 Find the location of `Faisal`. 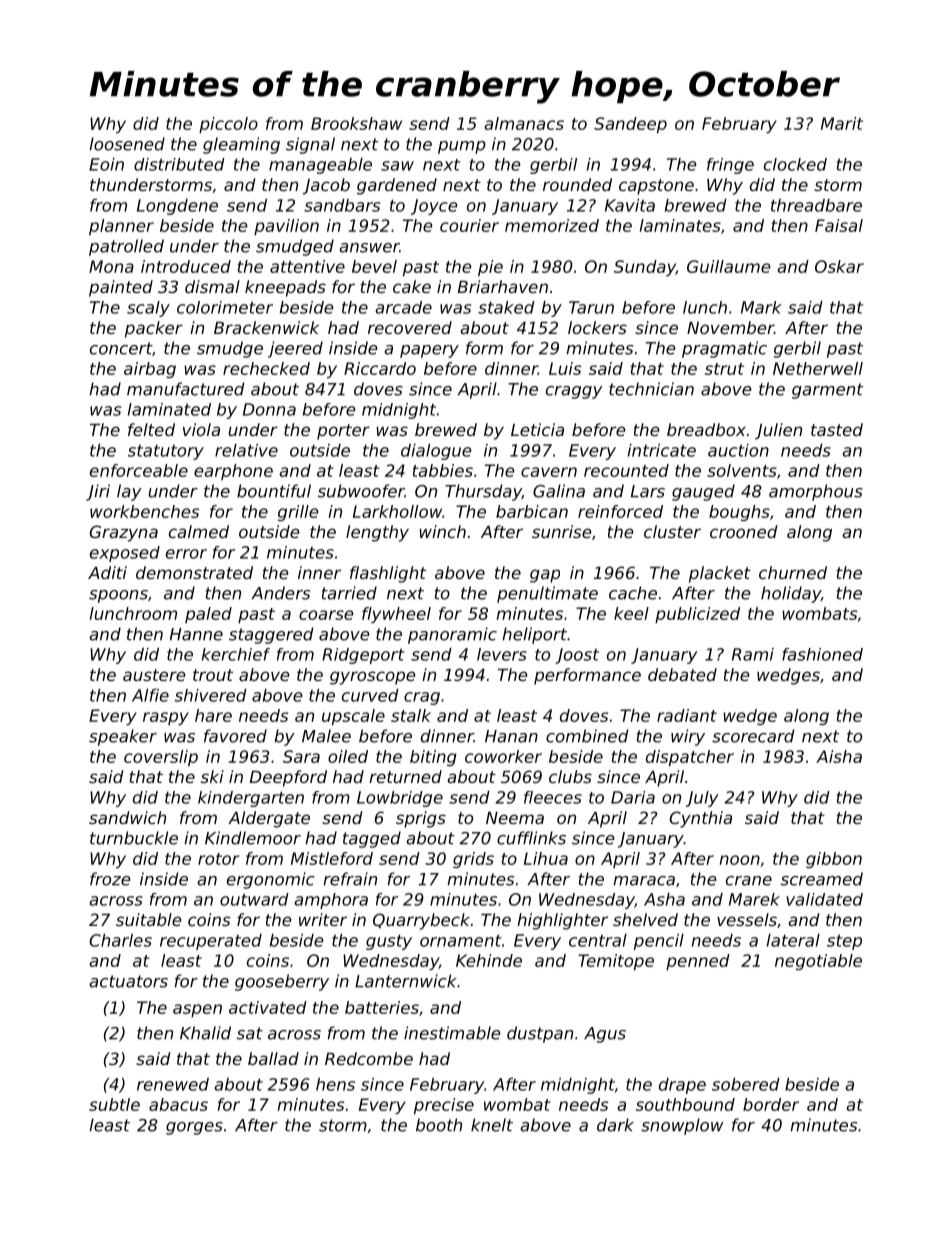

Faisal is located at coordinates (839, 225).
